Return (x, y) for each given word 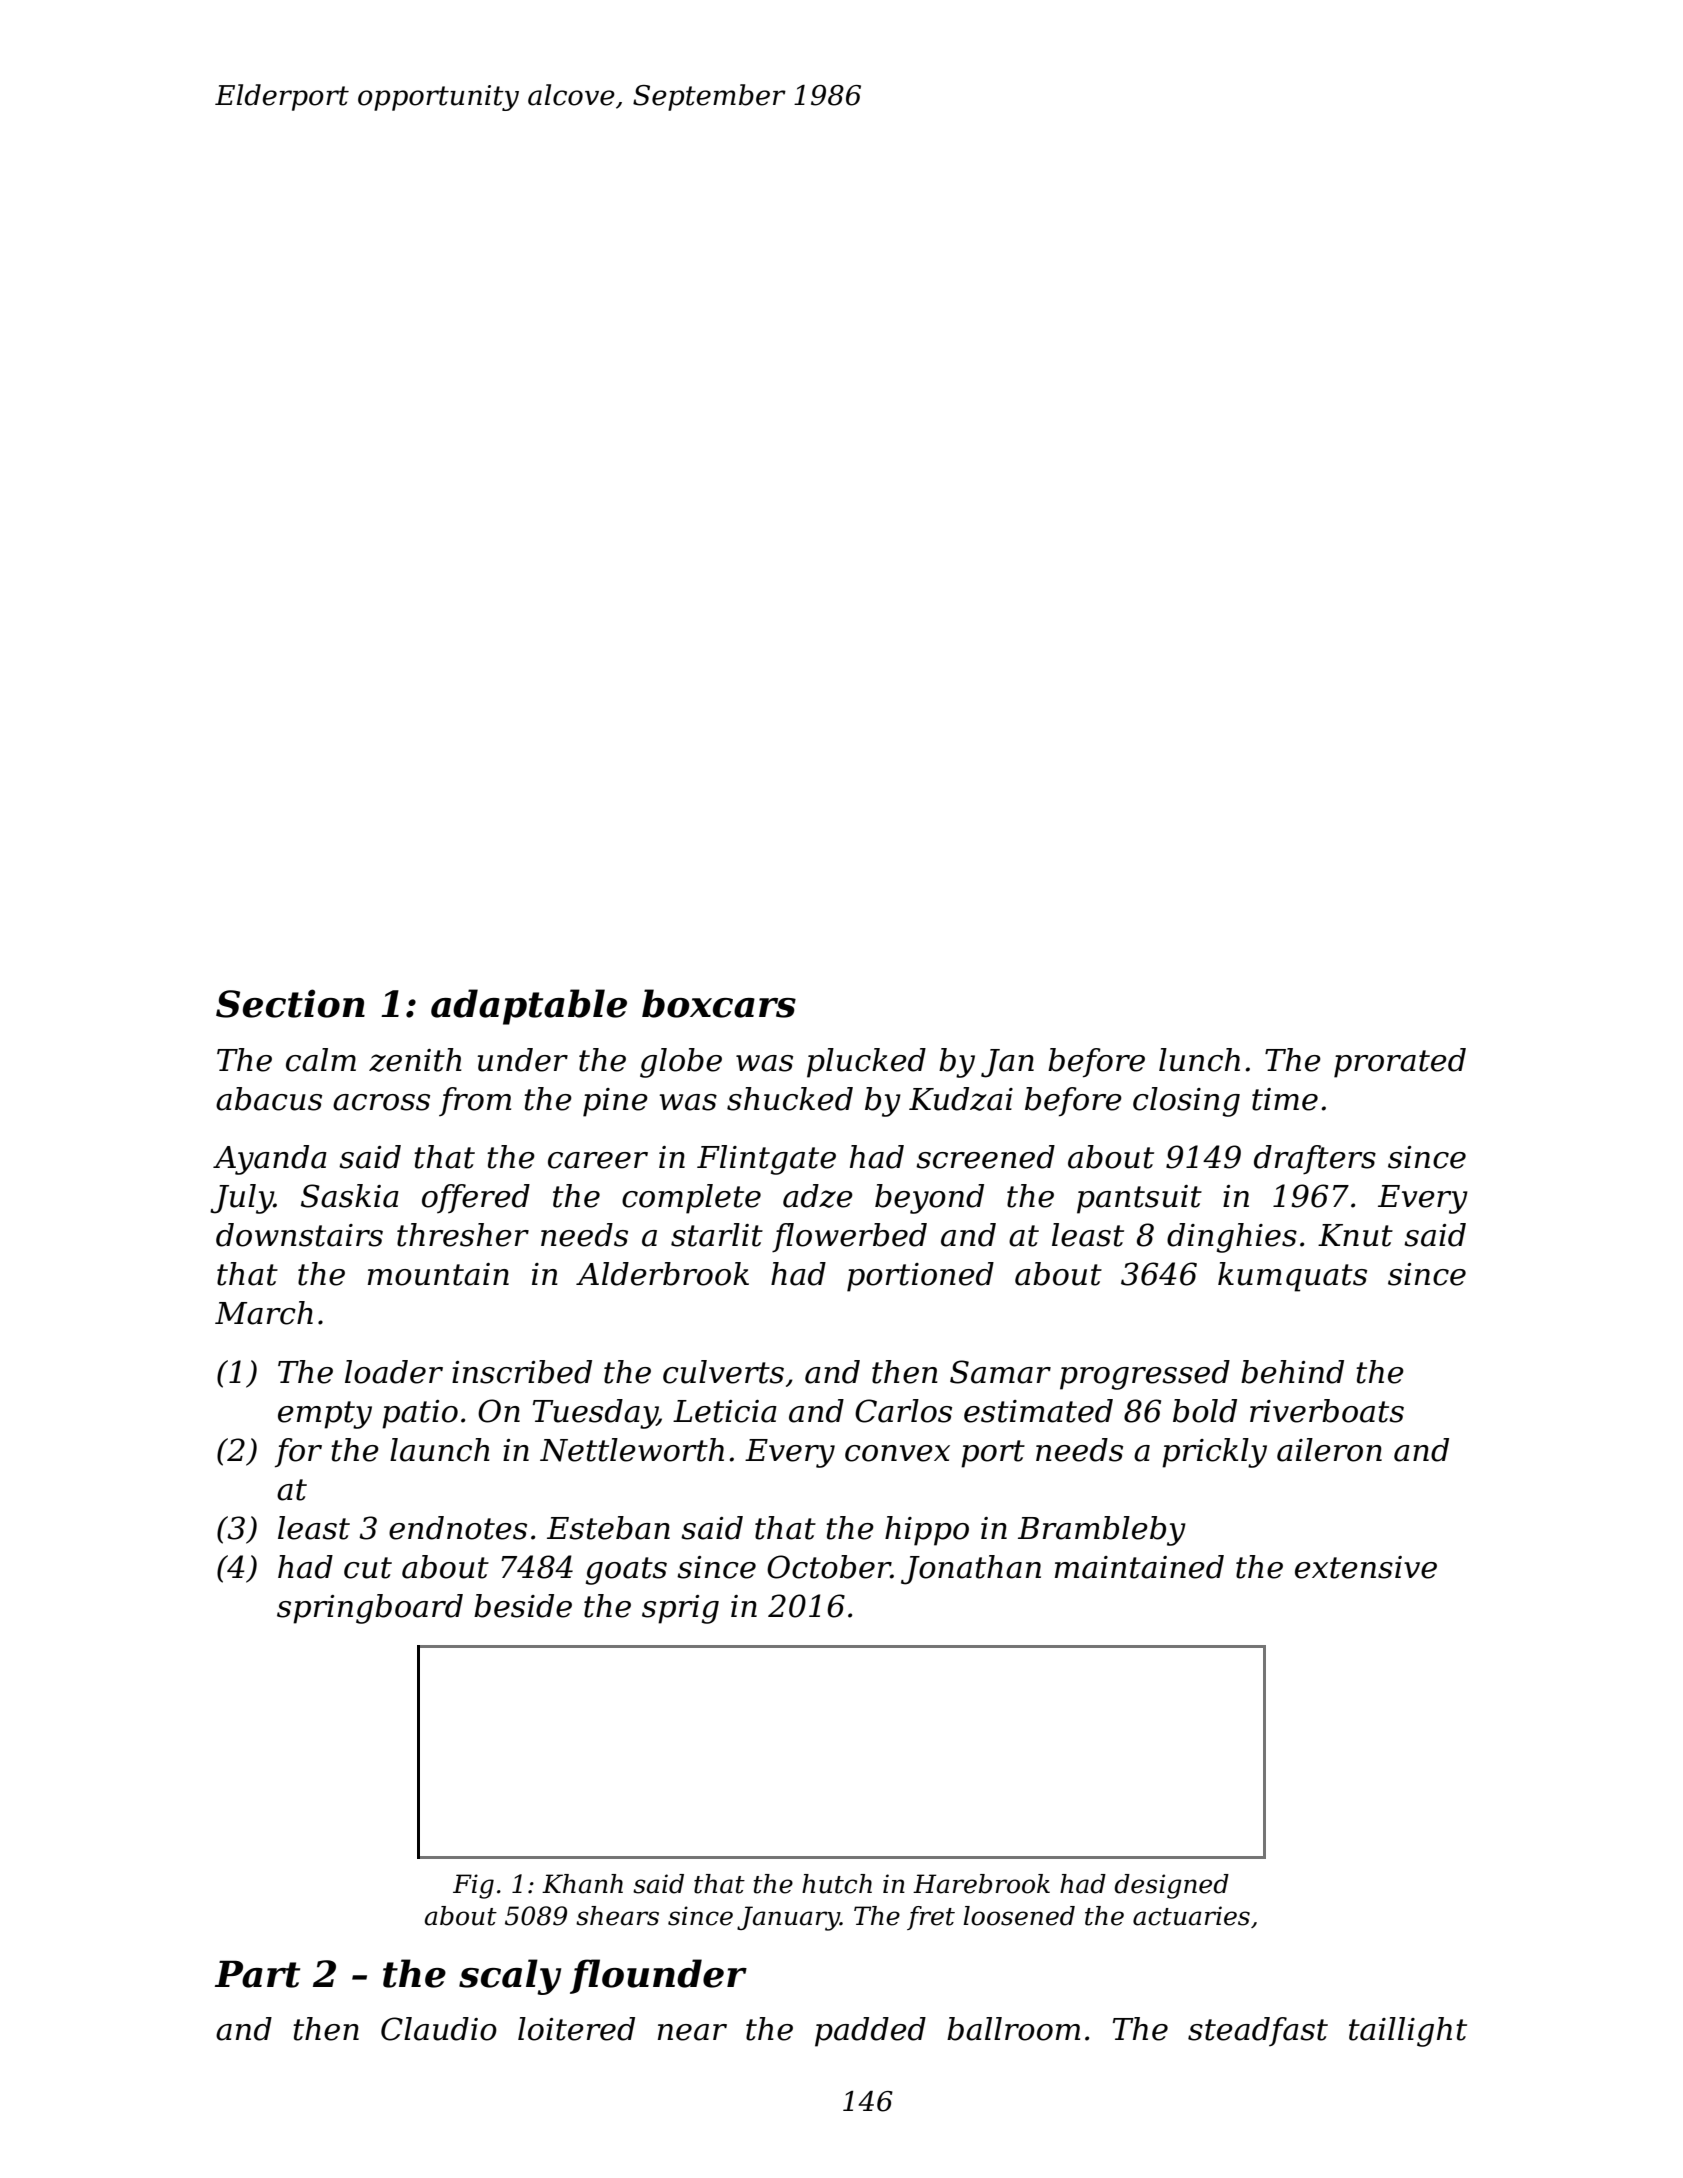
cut (368, 1568)
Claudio (439, 2029)
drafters (1315, 1159)
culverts (723, 1372)
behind (1292, 1372)
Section (290, 1003)
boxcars (719, 1003)
